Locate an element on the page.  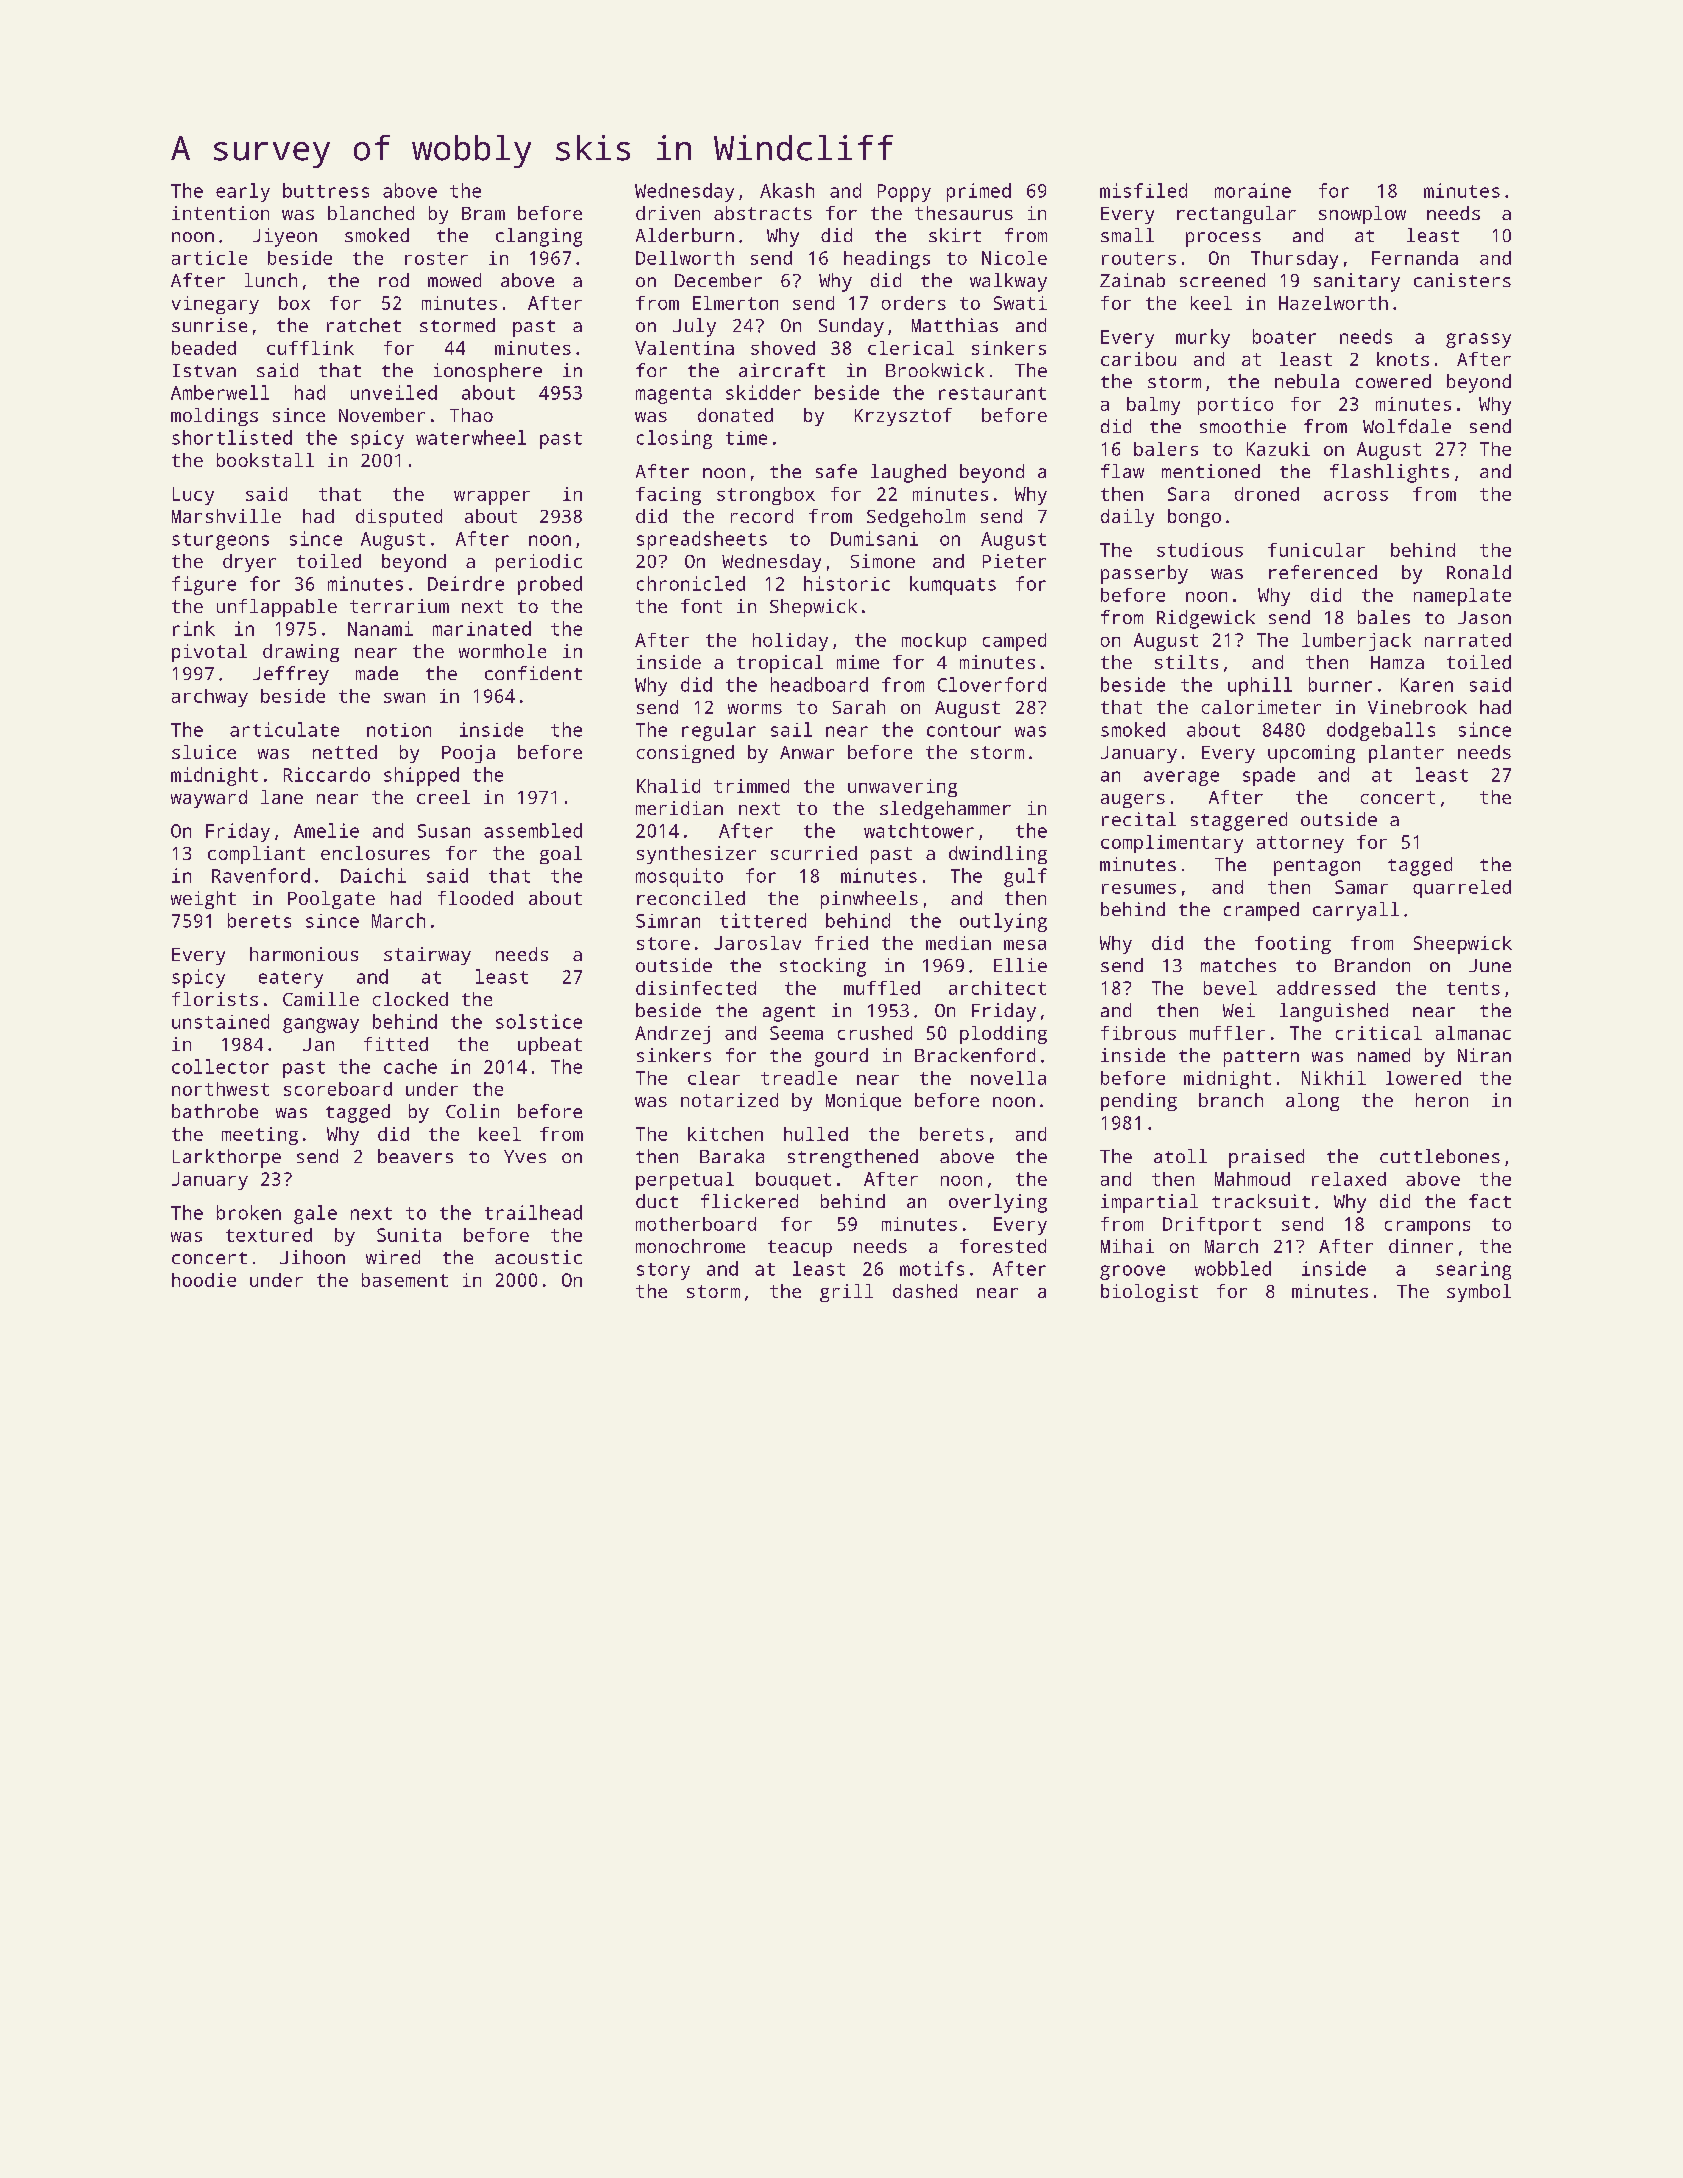
Camille is located at coordinates (321, 999).
